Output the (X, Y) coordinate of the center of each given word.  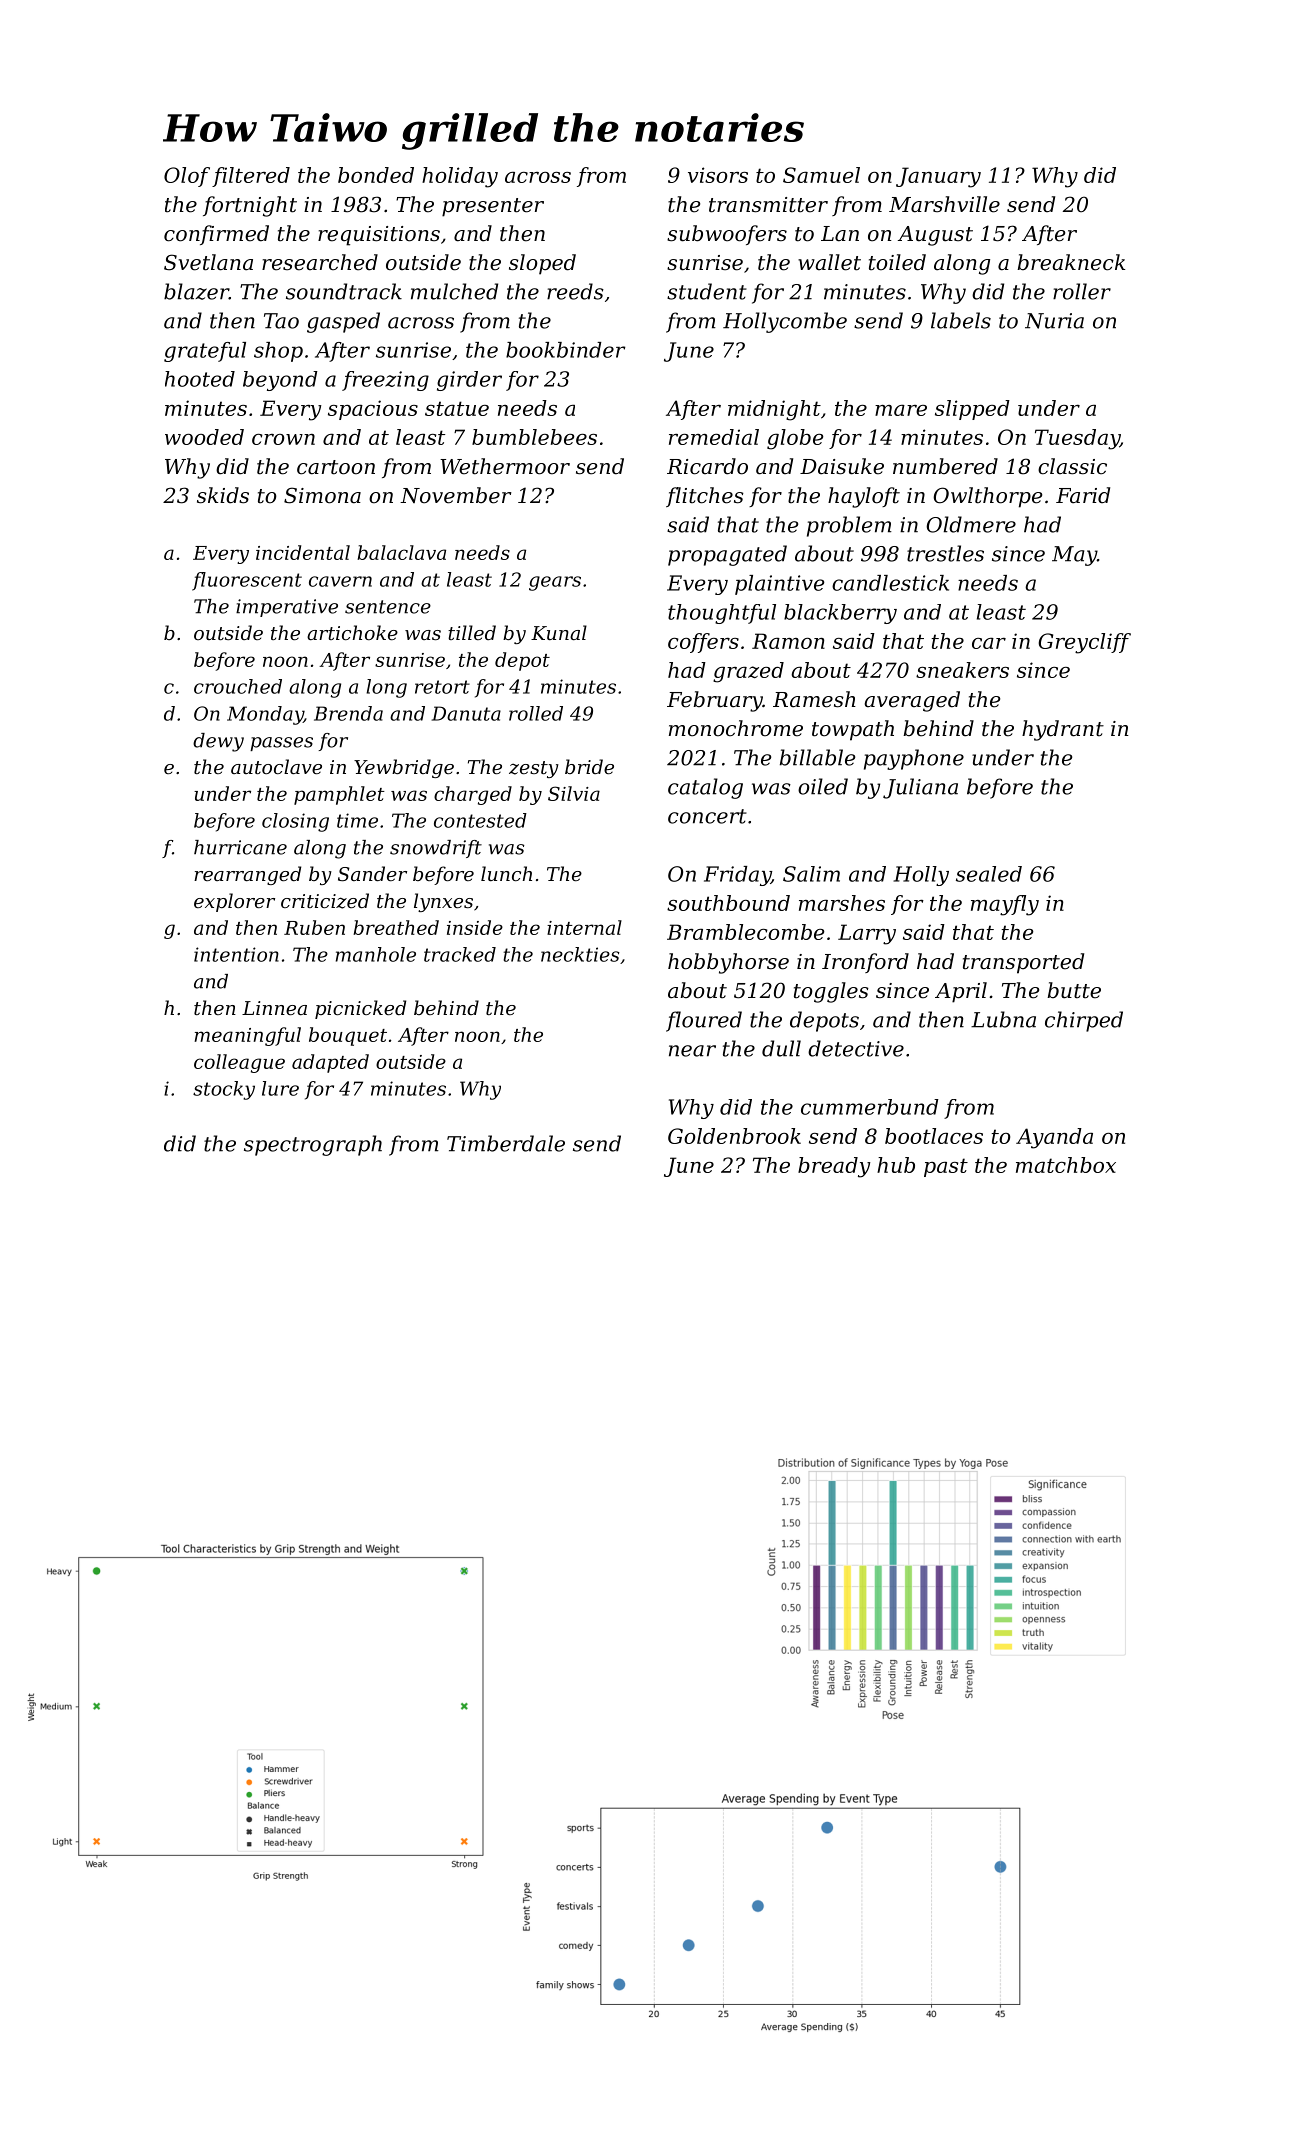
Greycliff (1084, 643)
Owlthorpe (987, 497)
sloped (542, 264)
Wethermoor (505, 466)
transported (1023, 963)
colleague (239, 1063)
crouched (238, 686)
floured (704, 1021)
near (692, 1051)
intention (236, 954)
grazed (748, 672)
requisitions (379, 236)
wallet (829, 262)
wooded (204, 437)
